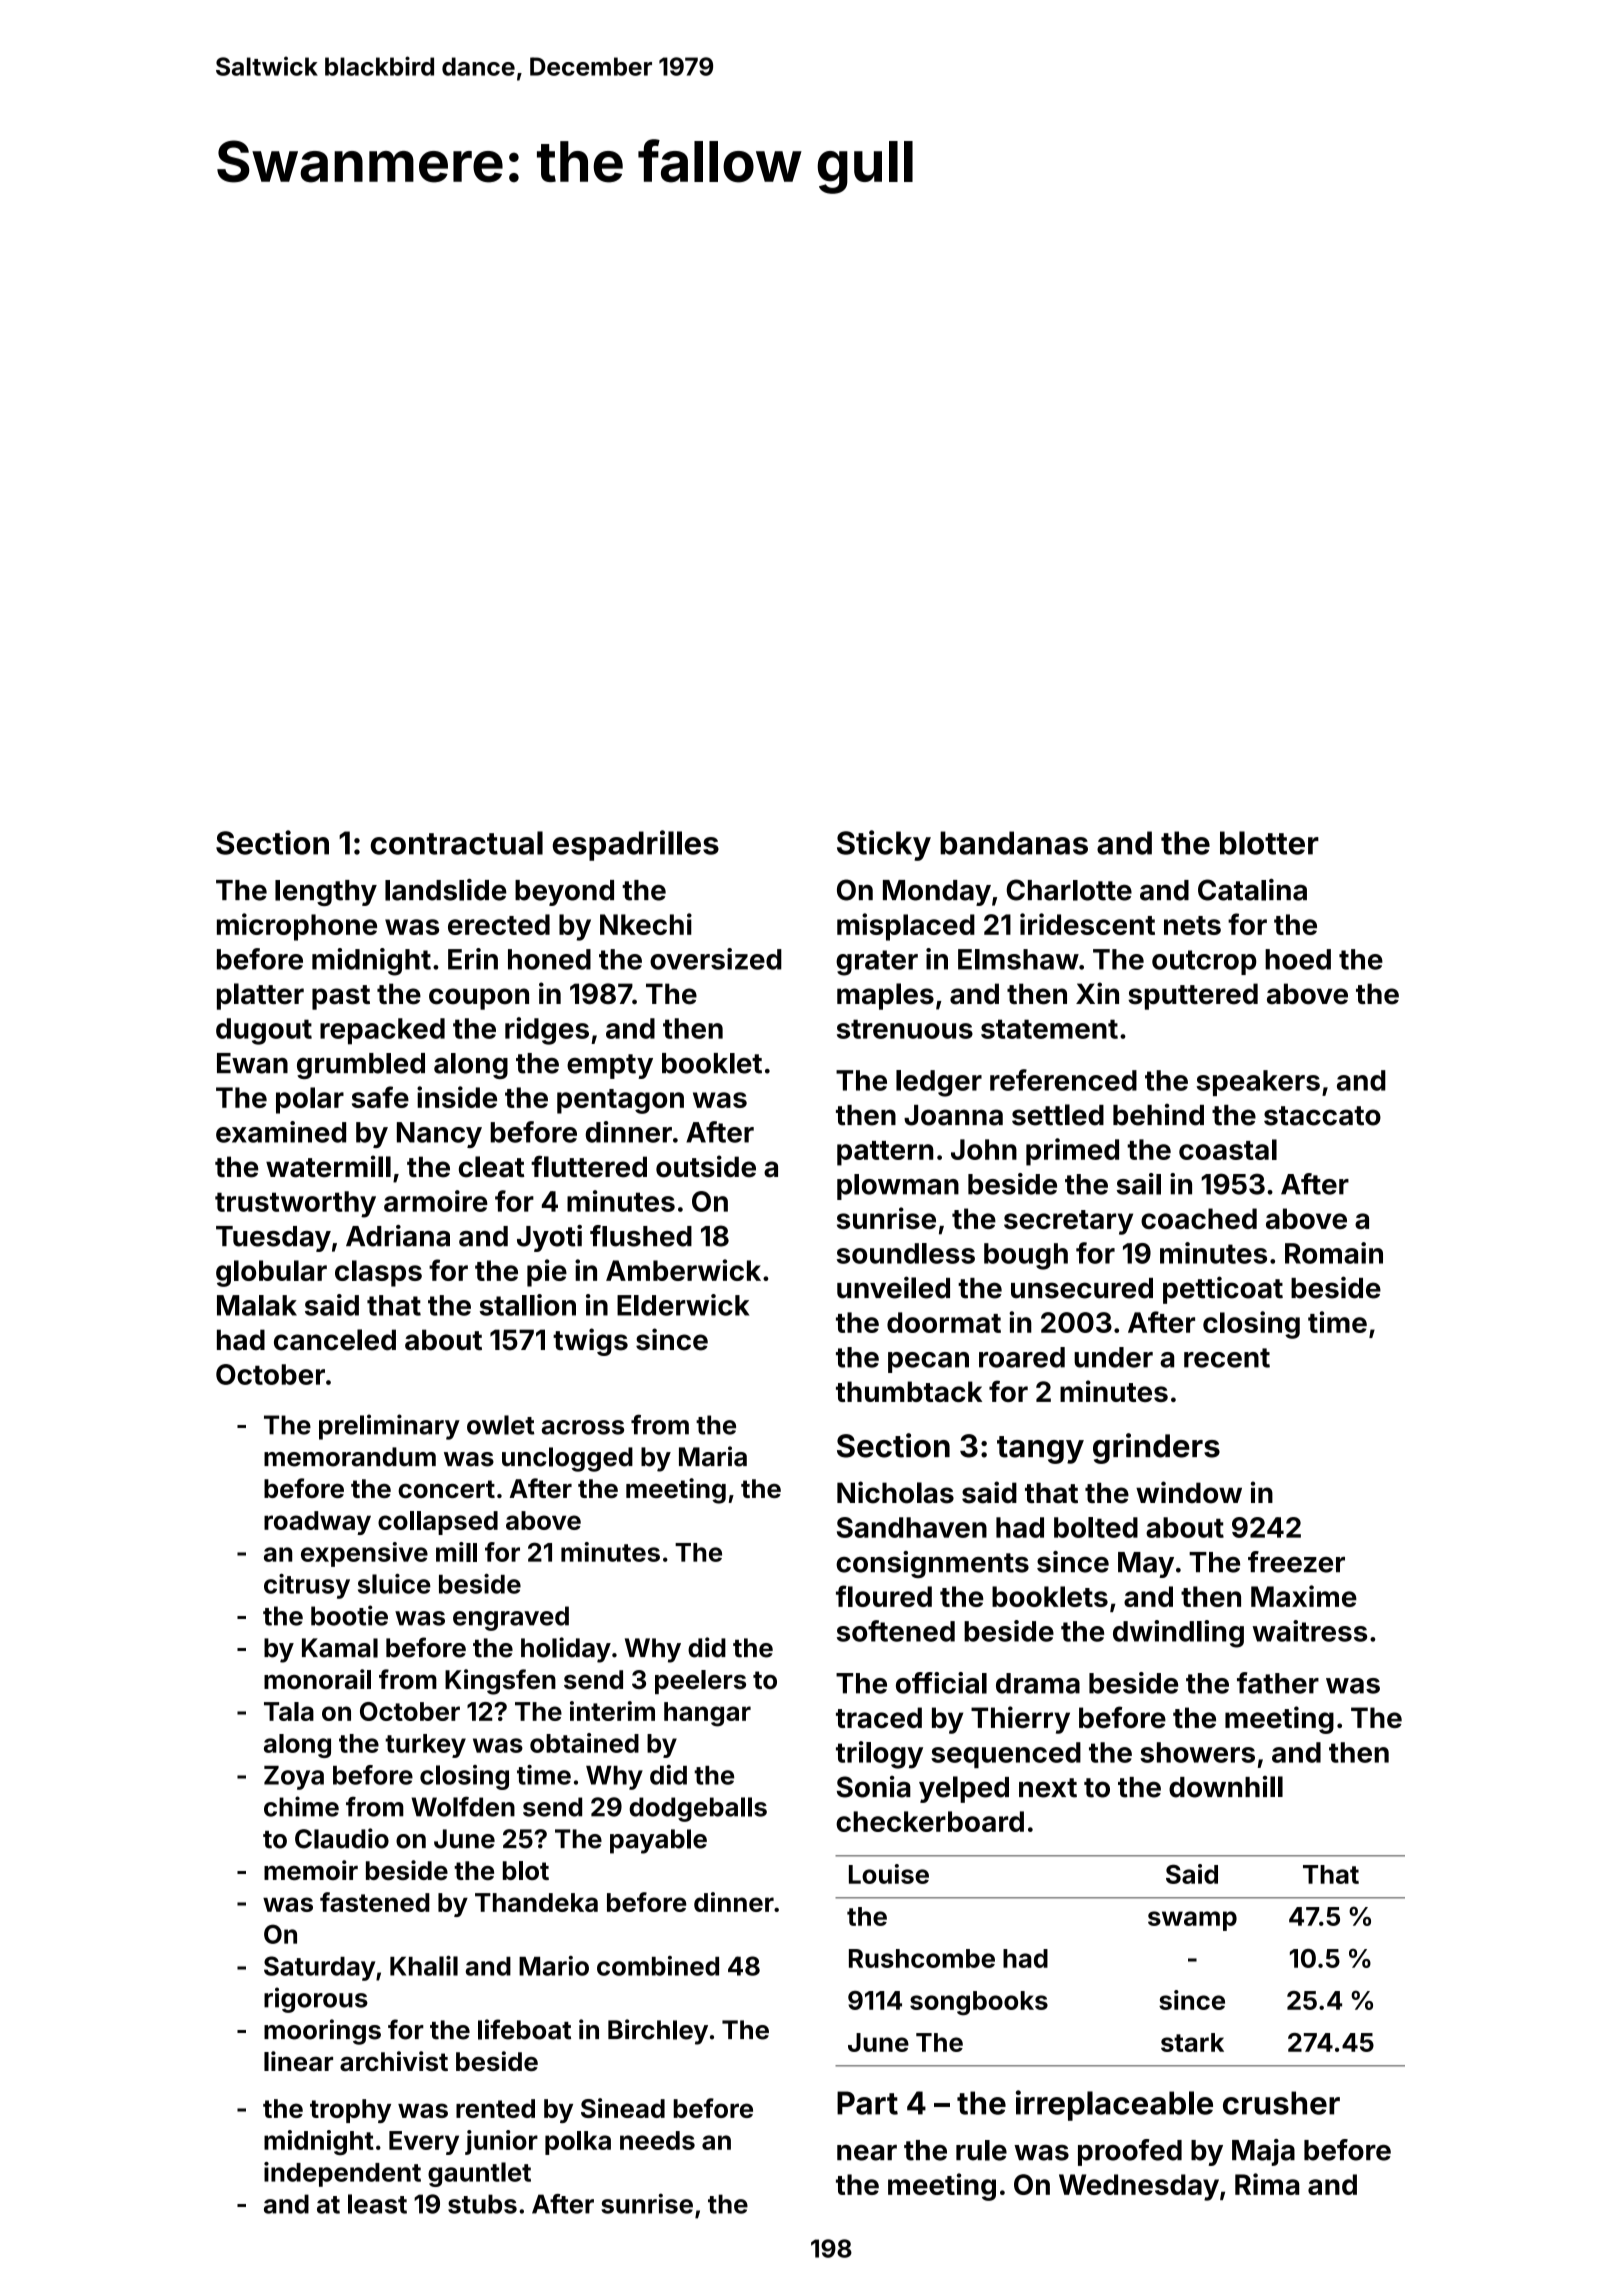 The height and width of the page is (2292, 1620). What do you see at coordinates (317, 1523) in the page?
I see `roadway` at bounding box center [317, 1523].
